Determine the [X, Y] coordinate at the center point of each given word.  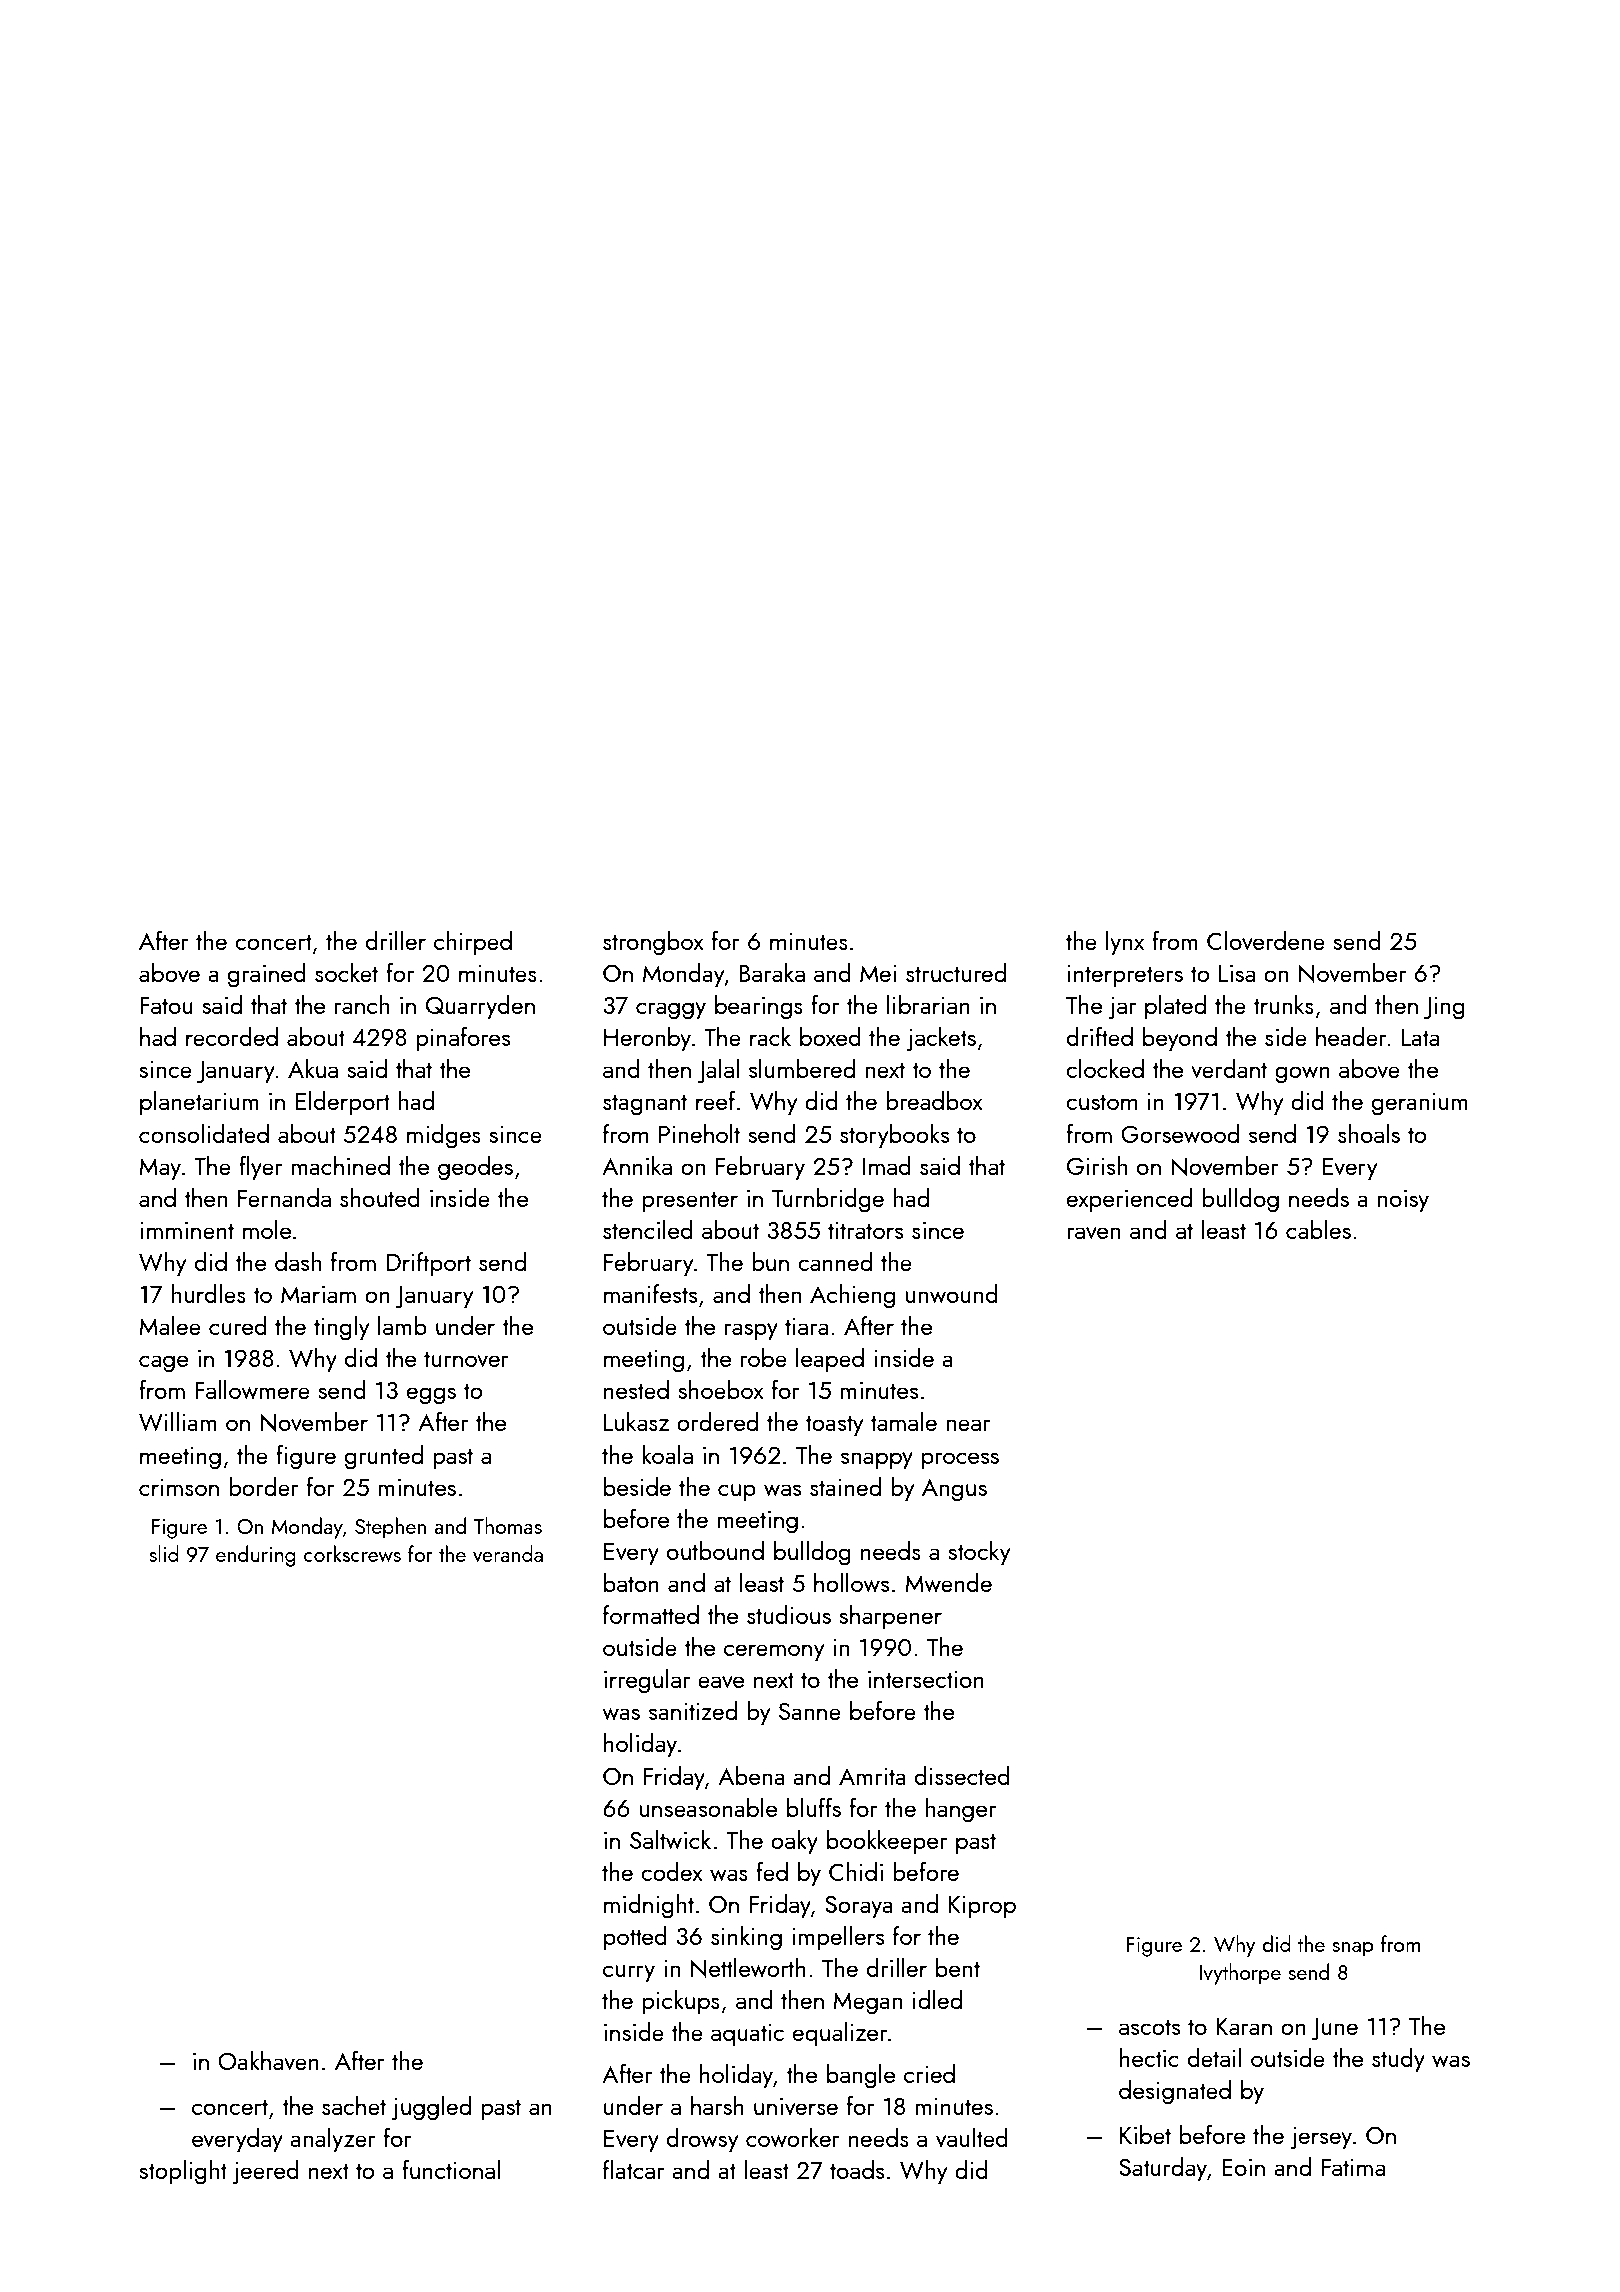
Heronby [647, 1039]
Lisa [1237, 973]
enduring [256, 1556]
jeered [265, 2172]
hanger [960, 1810]
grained [267, 975]
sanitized [693, 1710]
